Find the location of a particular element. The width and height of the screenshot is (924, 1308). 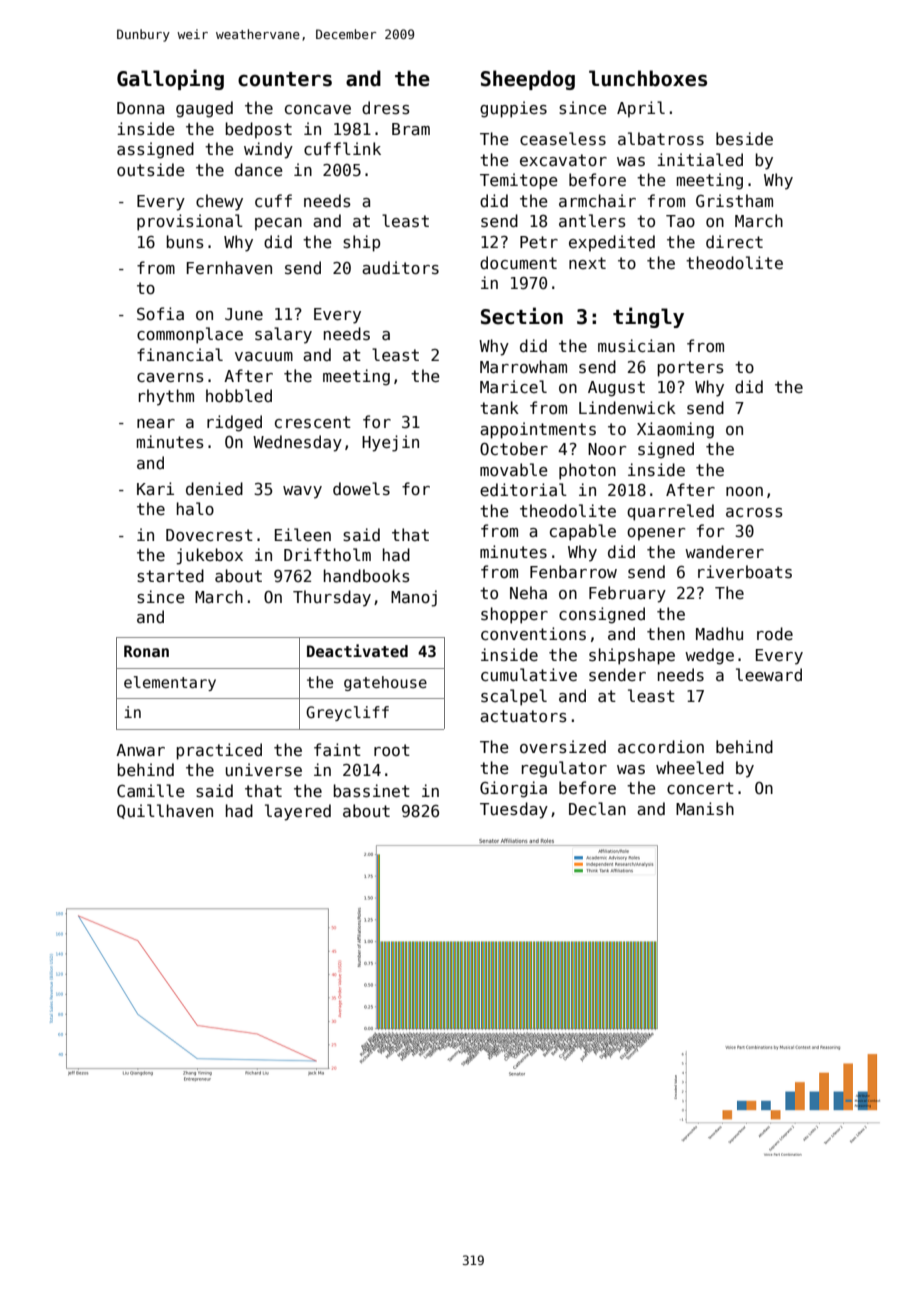

universe is located at coordinates (264, 769).
